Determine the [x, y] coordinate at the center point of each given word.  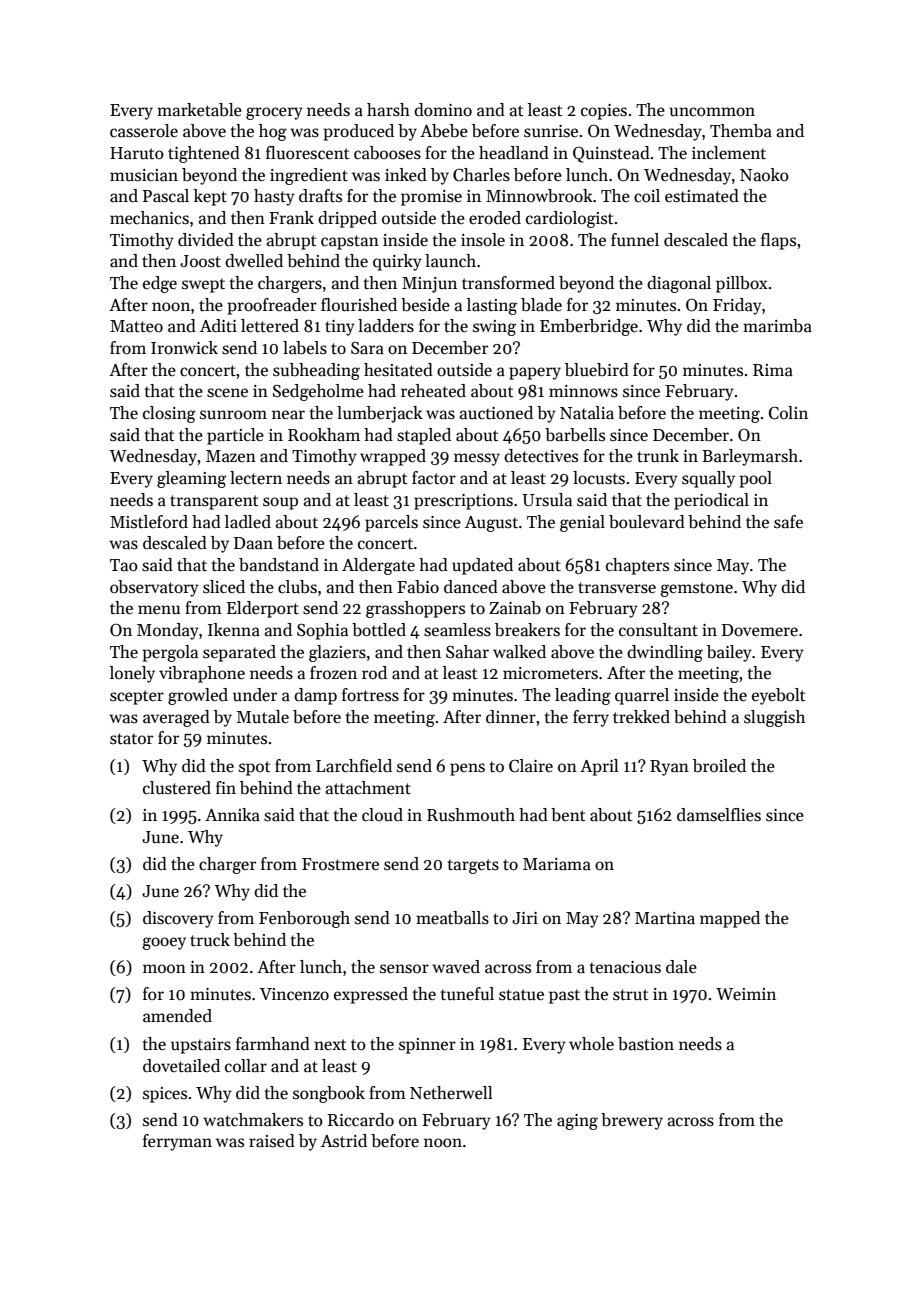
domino [443, 110]
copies [604, 112]
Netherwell [451, 1093]
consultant [658, 630]
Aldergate [378, 566]
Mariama [557, 864]
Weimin [746, 994]
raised [272, 1141]
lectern [256, 478]
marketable [199, 110]
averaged [176, 718]
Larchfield [354, 766]
